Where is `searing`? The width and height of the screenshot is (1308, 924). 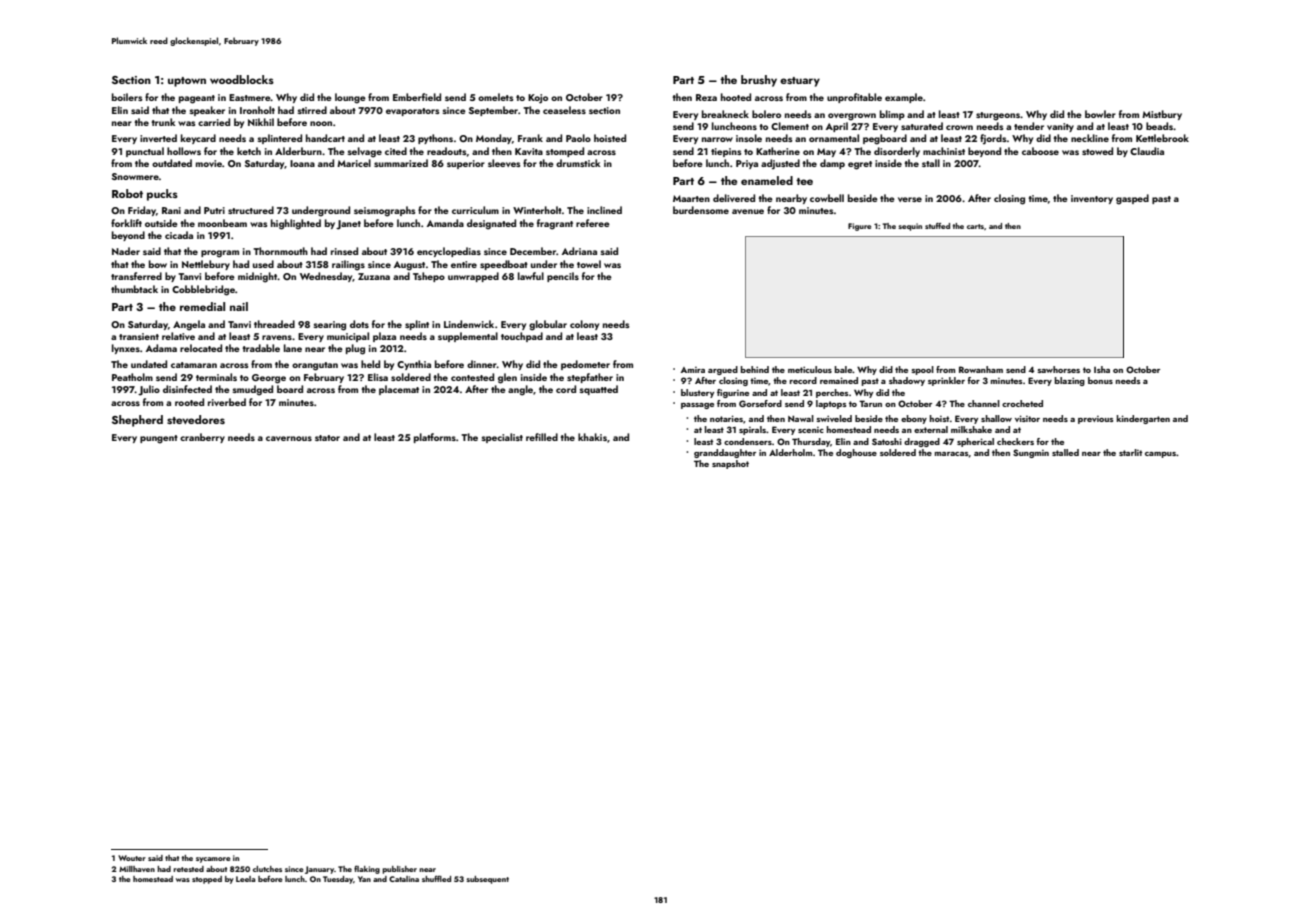 searing is located at coordinates (329, 326).
